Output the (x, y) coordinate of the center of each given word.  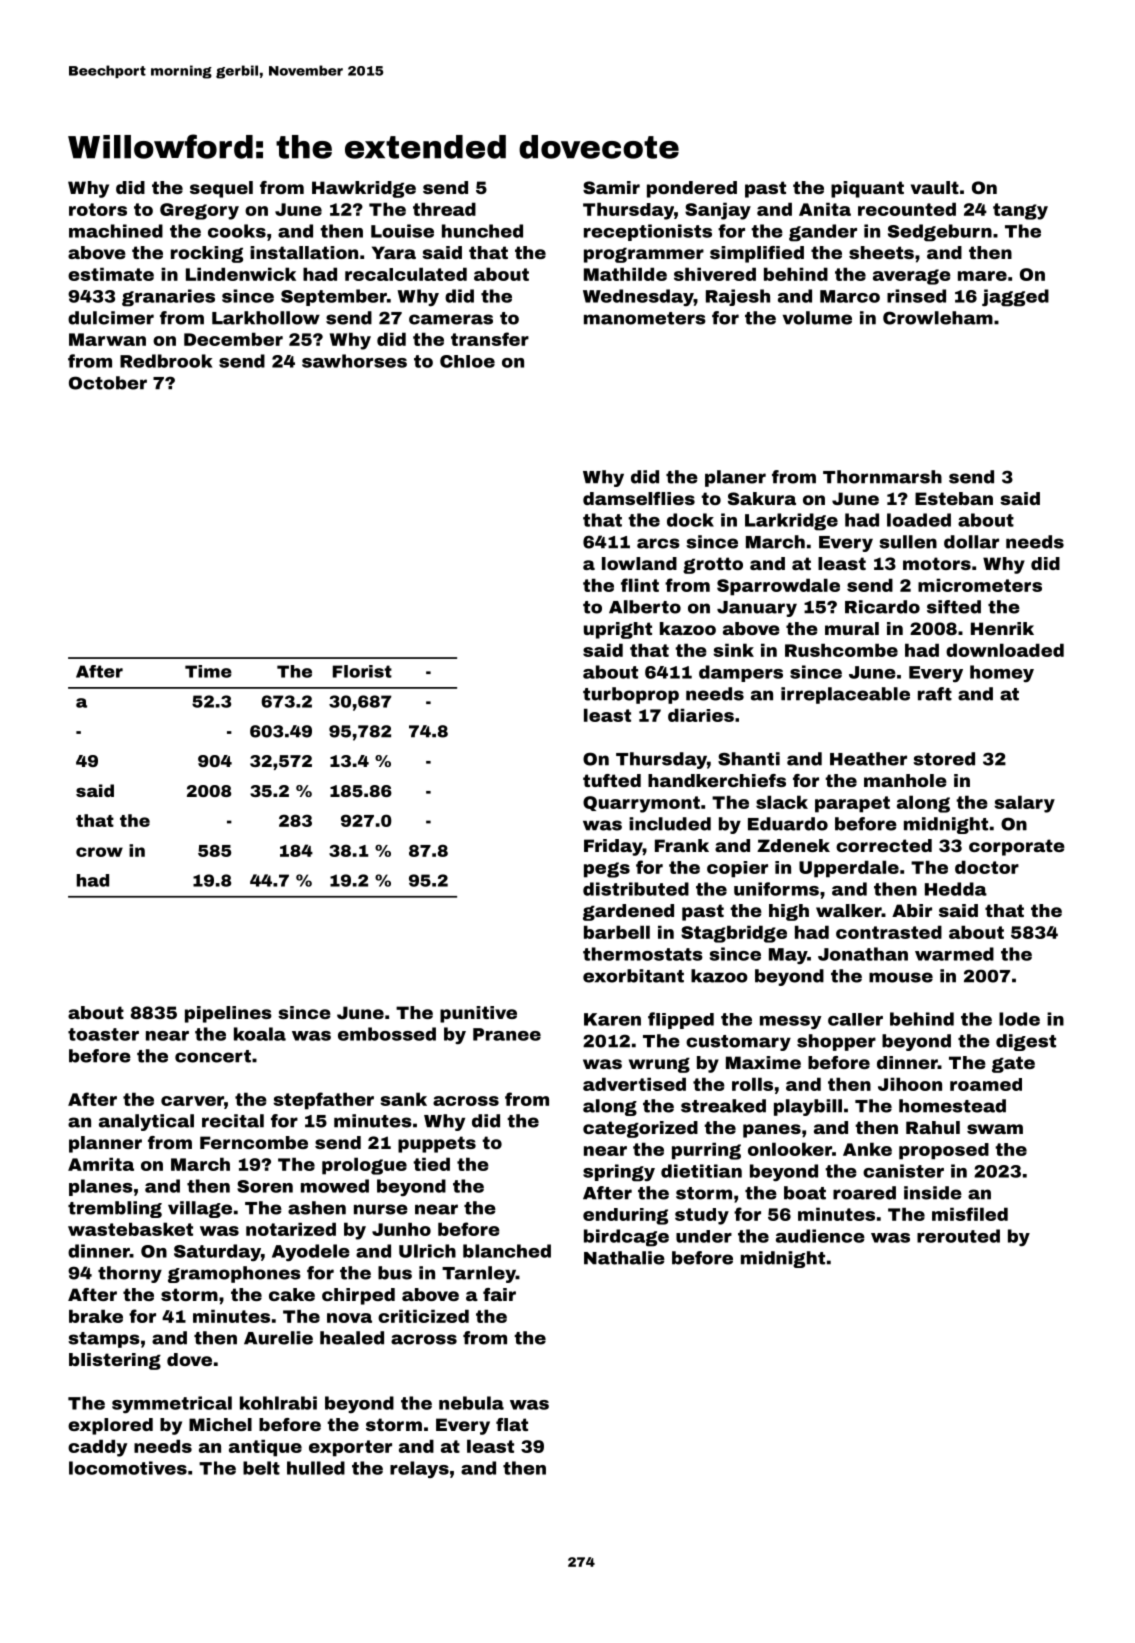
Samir (611, 187)
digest (1026, 1042)
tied (431, 1164)
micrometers (980, 585)
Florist (362, 671)
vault (935, 187)
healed (352, 1338)
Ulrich (427, 1251)
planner (105, 1144)
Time (208, 671)
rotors (98, 209)
